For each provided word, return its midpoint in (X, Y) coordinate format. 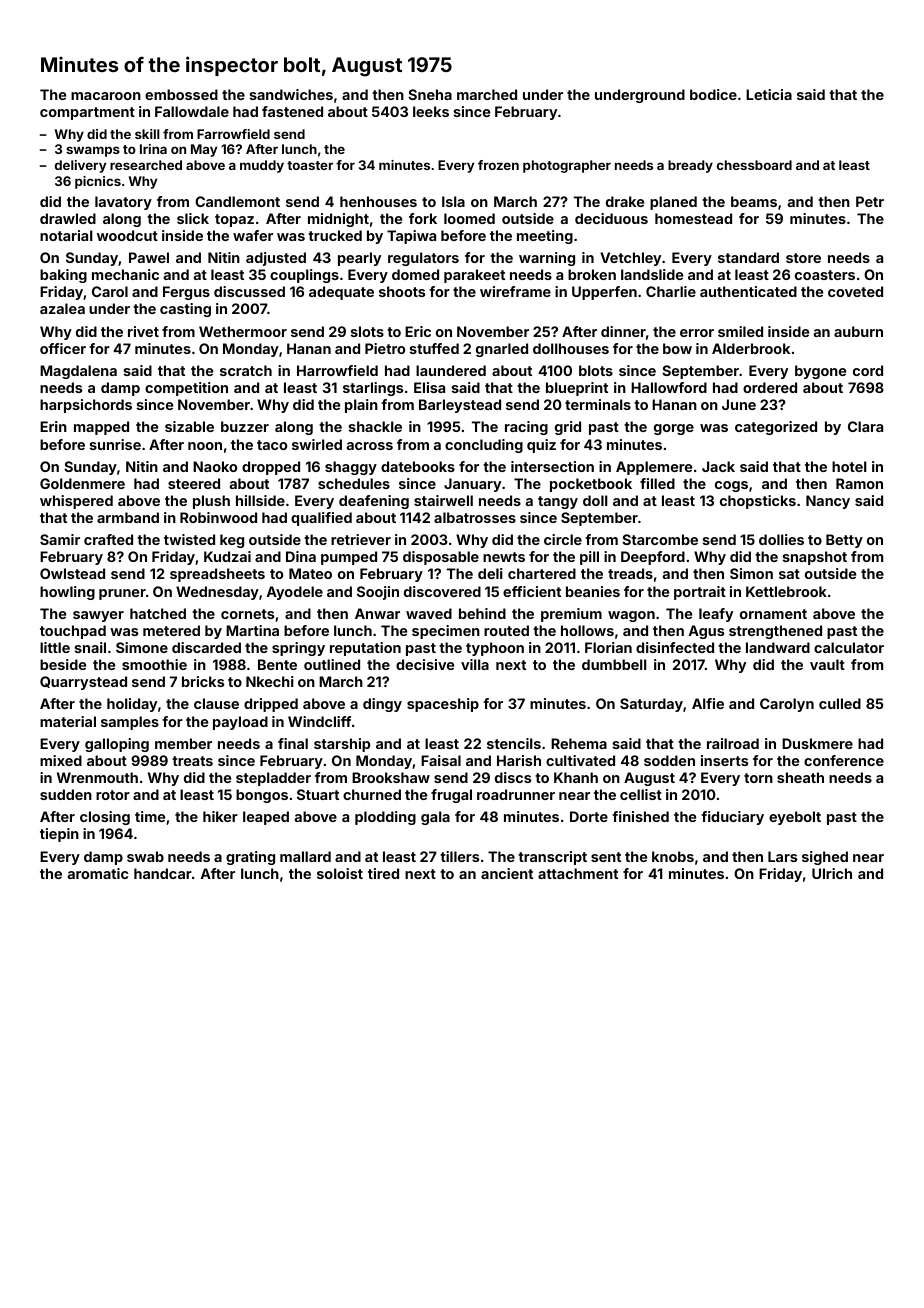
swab (145, 856)
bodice (713, 94)
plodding (385, 818)
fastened (292, 111)
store (803, 258)
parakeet (474, 276)
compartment (87, 113)
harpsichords (86, 406)
